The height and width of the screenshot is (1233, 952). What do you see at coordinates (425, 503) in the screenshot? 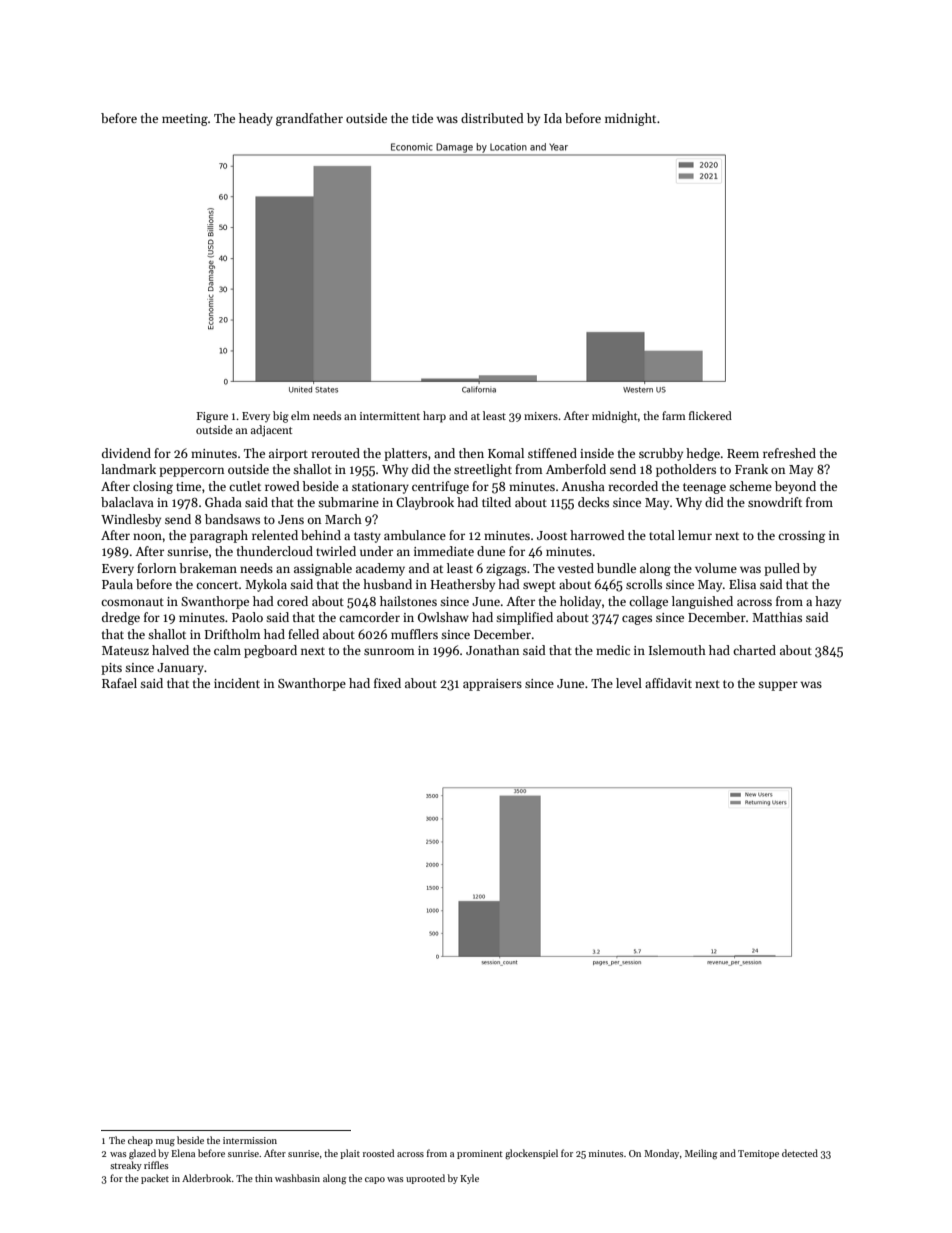
I see `Claybrook` at bounding box center [425, 503].
